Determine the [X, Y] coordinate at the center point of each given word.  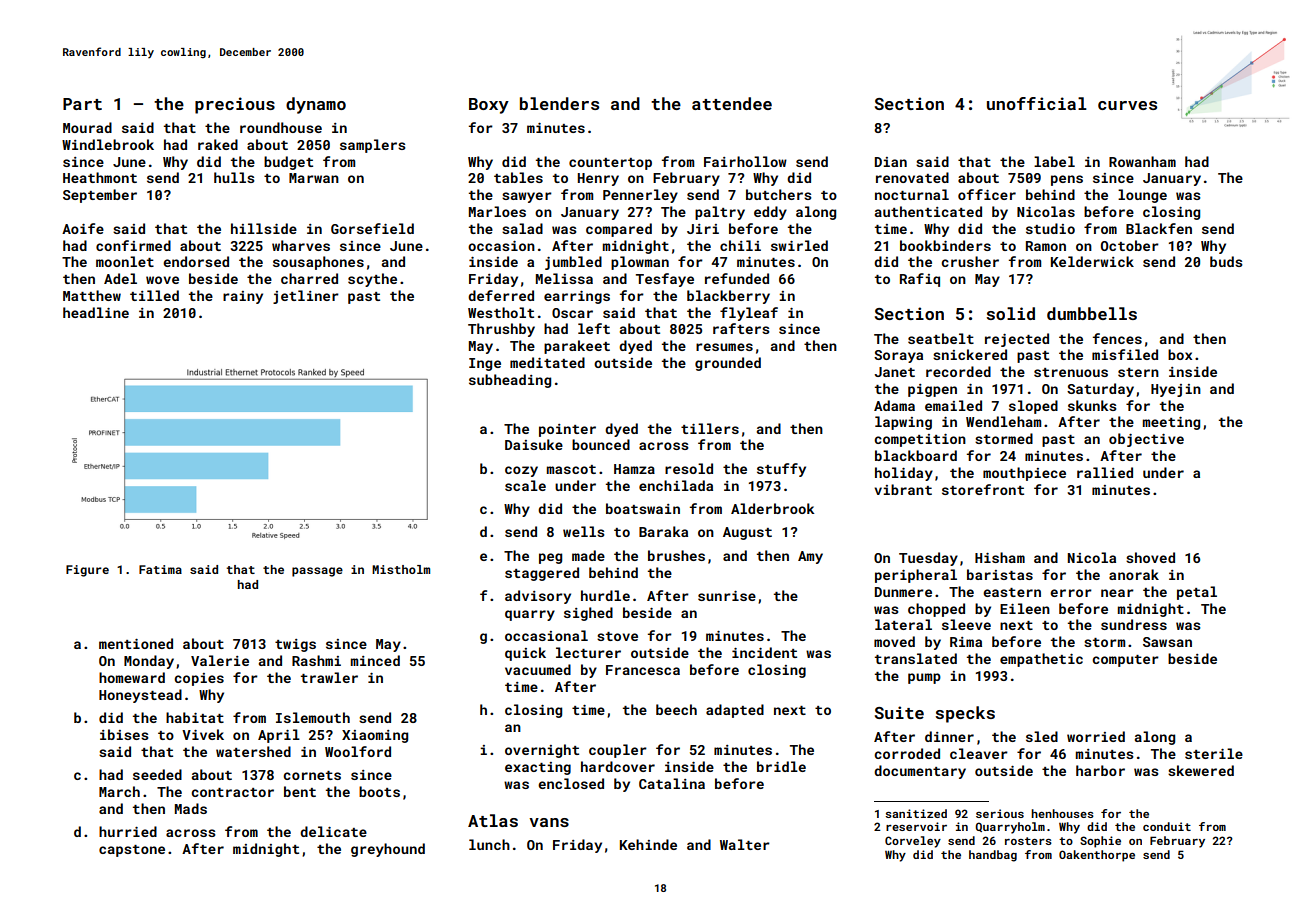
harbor [1100, 770]
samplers [373, 146]
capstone [132, 851]
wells [584, 531]
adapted [735, 711]
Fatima [160, 569]
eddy [770, 213]
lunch [489, 844]
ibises [124, 734]
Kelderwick [1092, 261]
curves [1127, 105]
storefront [983, 489]
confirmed [133, 245]
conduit [1167, 826]
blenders [559, 103]
